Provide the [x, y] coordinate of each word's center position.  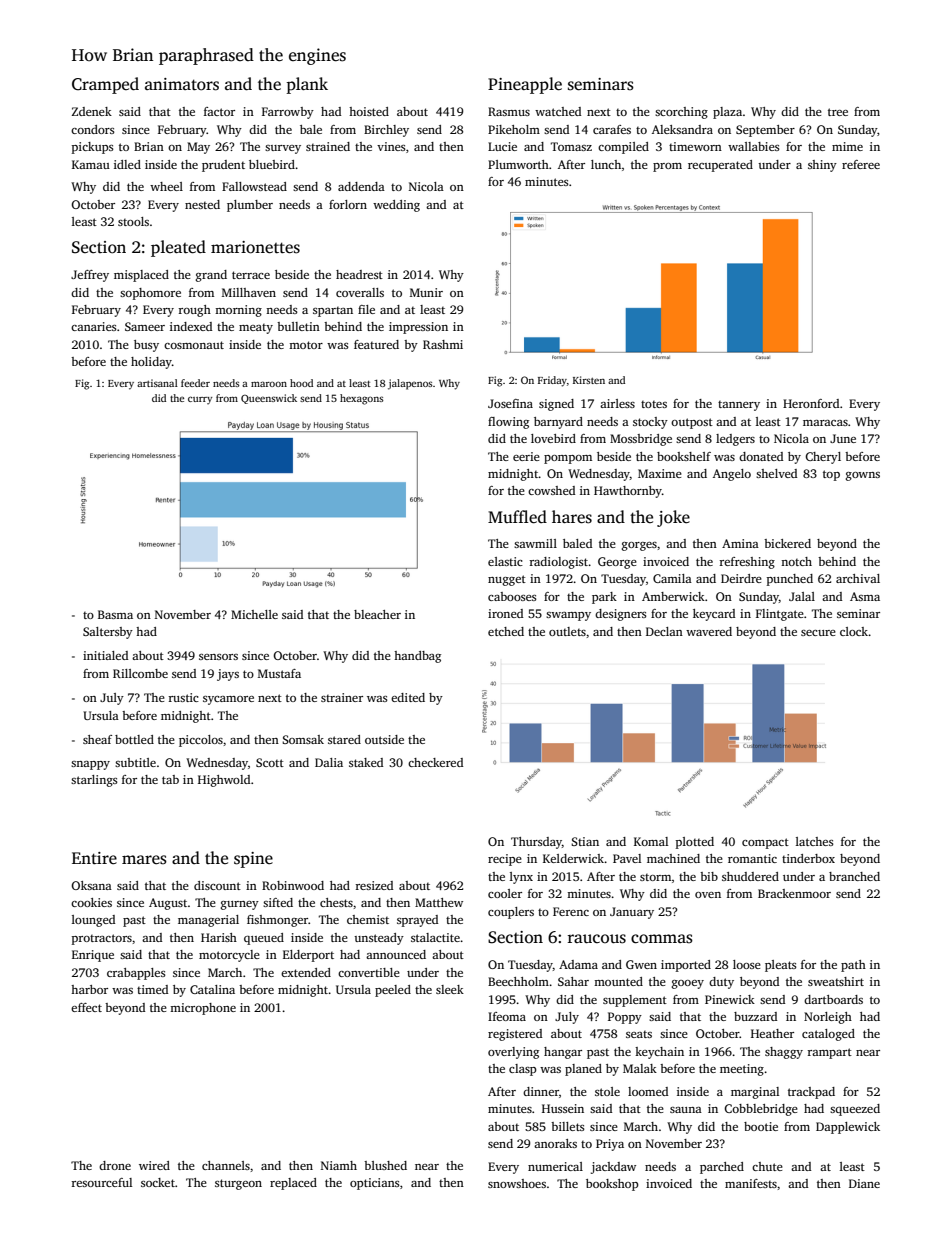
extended [306, 972]
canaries [94, 326]
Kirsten [589, 380]
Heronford [811, 403]
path [853, 966]
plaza [727, 113]
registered [515, 1035]
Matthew [439, 902]
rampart [829, 1053]
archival [858, 578]
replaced [293, 1184]
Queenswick [269, 399]
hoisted [369, 111]
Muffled [517, 517]
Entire [94, 858]
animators [182, 84]
